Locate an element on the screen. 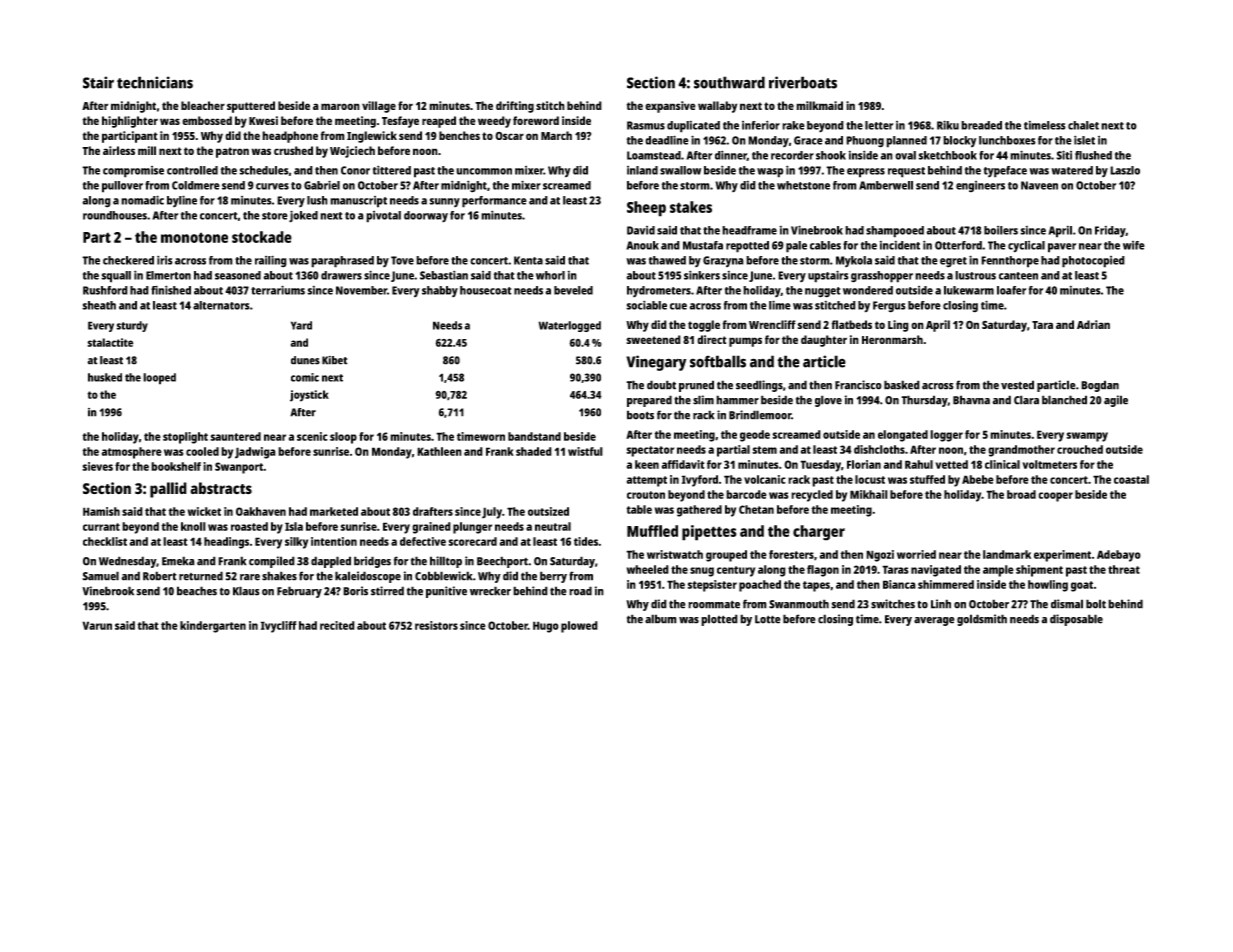 The image size is (1233, 952). riverboats is located at coordinates (803, 82).
